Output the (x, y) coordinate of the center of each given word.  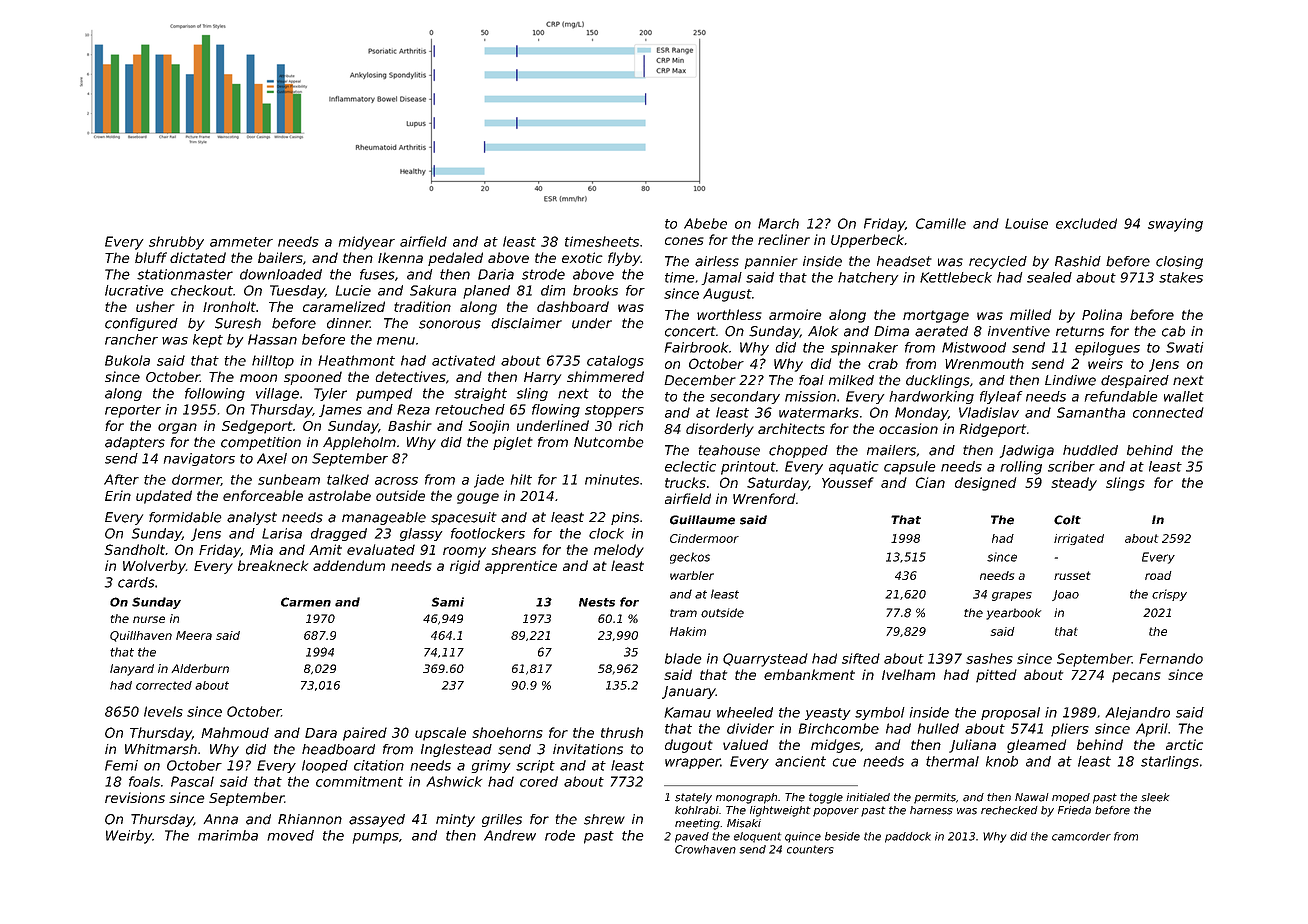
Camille (941, 223)
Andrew (510, 835)
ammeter (241, 242)
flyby (624, 259)
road (1158, 575)
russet (1072, 575)
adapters (135, 443)
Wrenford (764, 498)
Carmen (306, 602)
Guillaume (702, 520)
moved (290, 835)
